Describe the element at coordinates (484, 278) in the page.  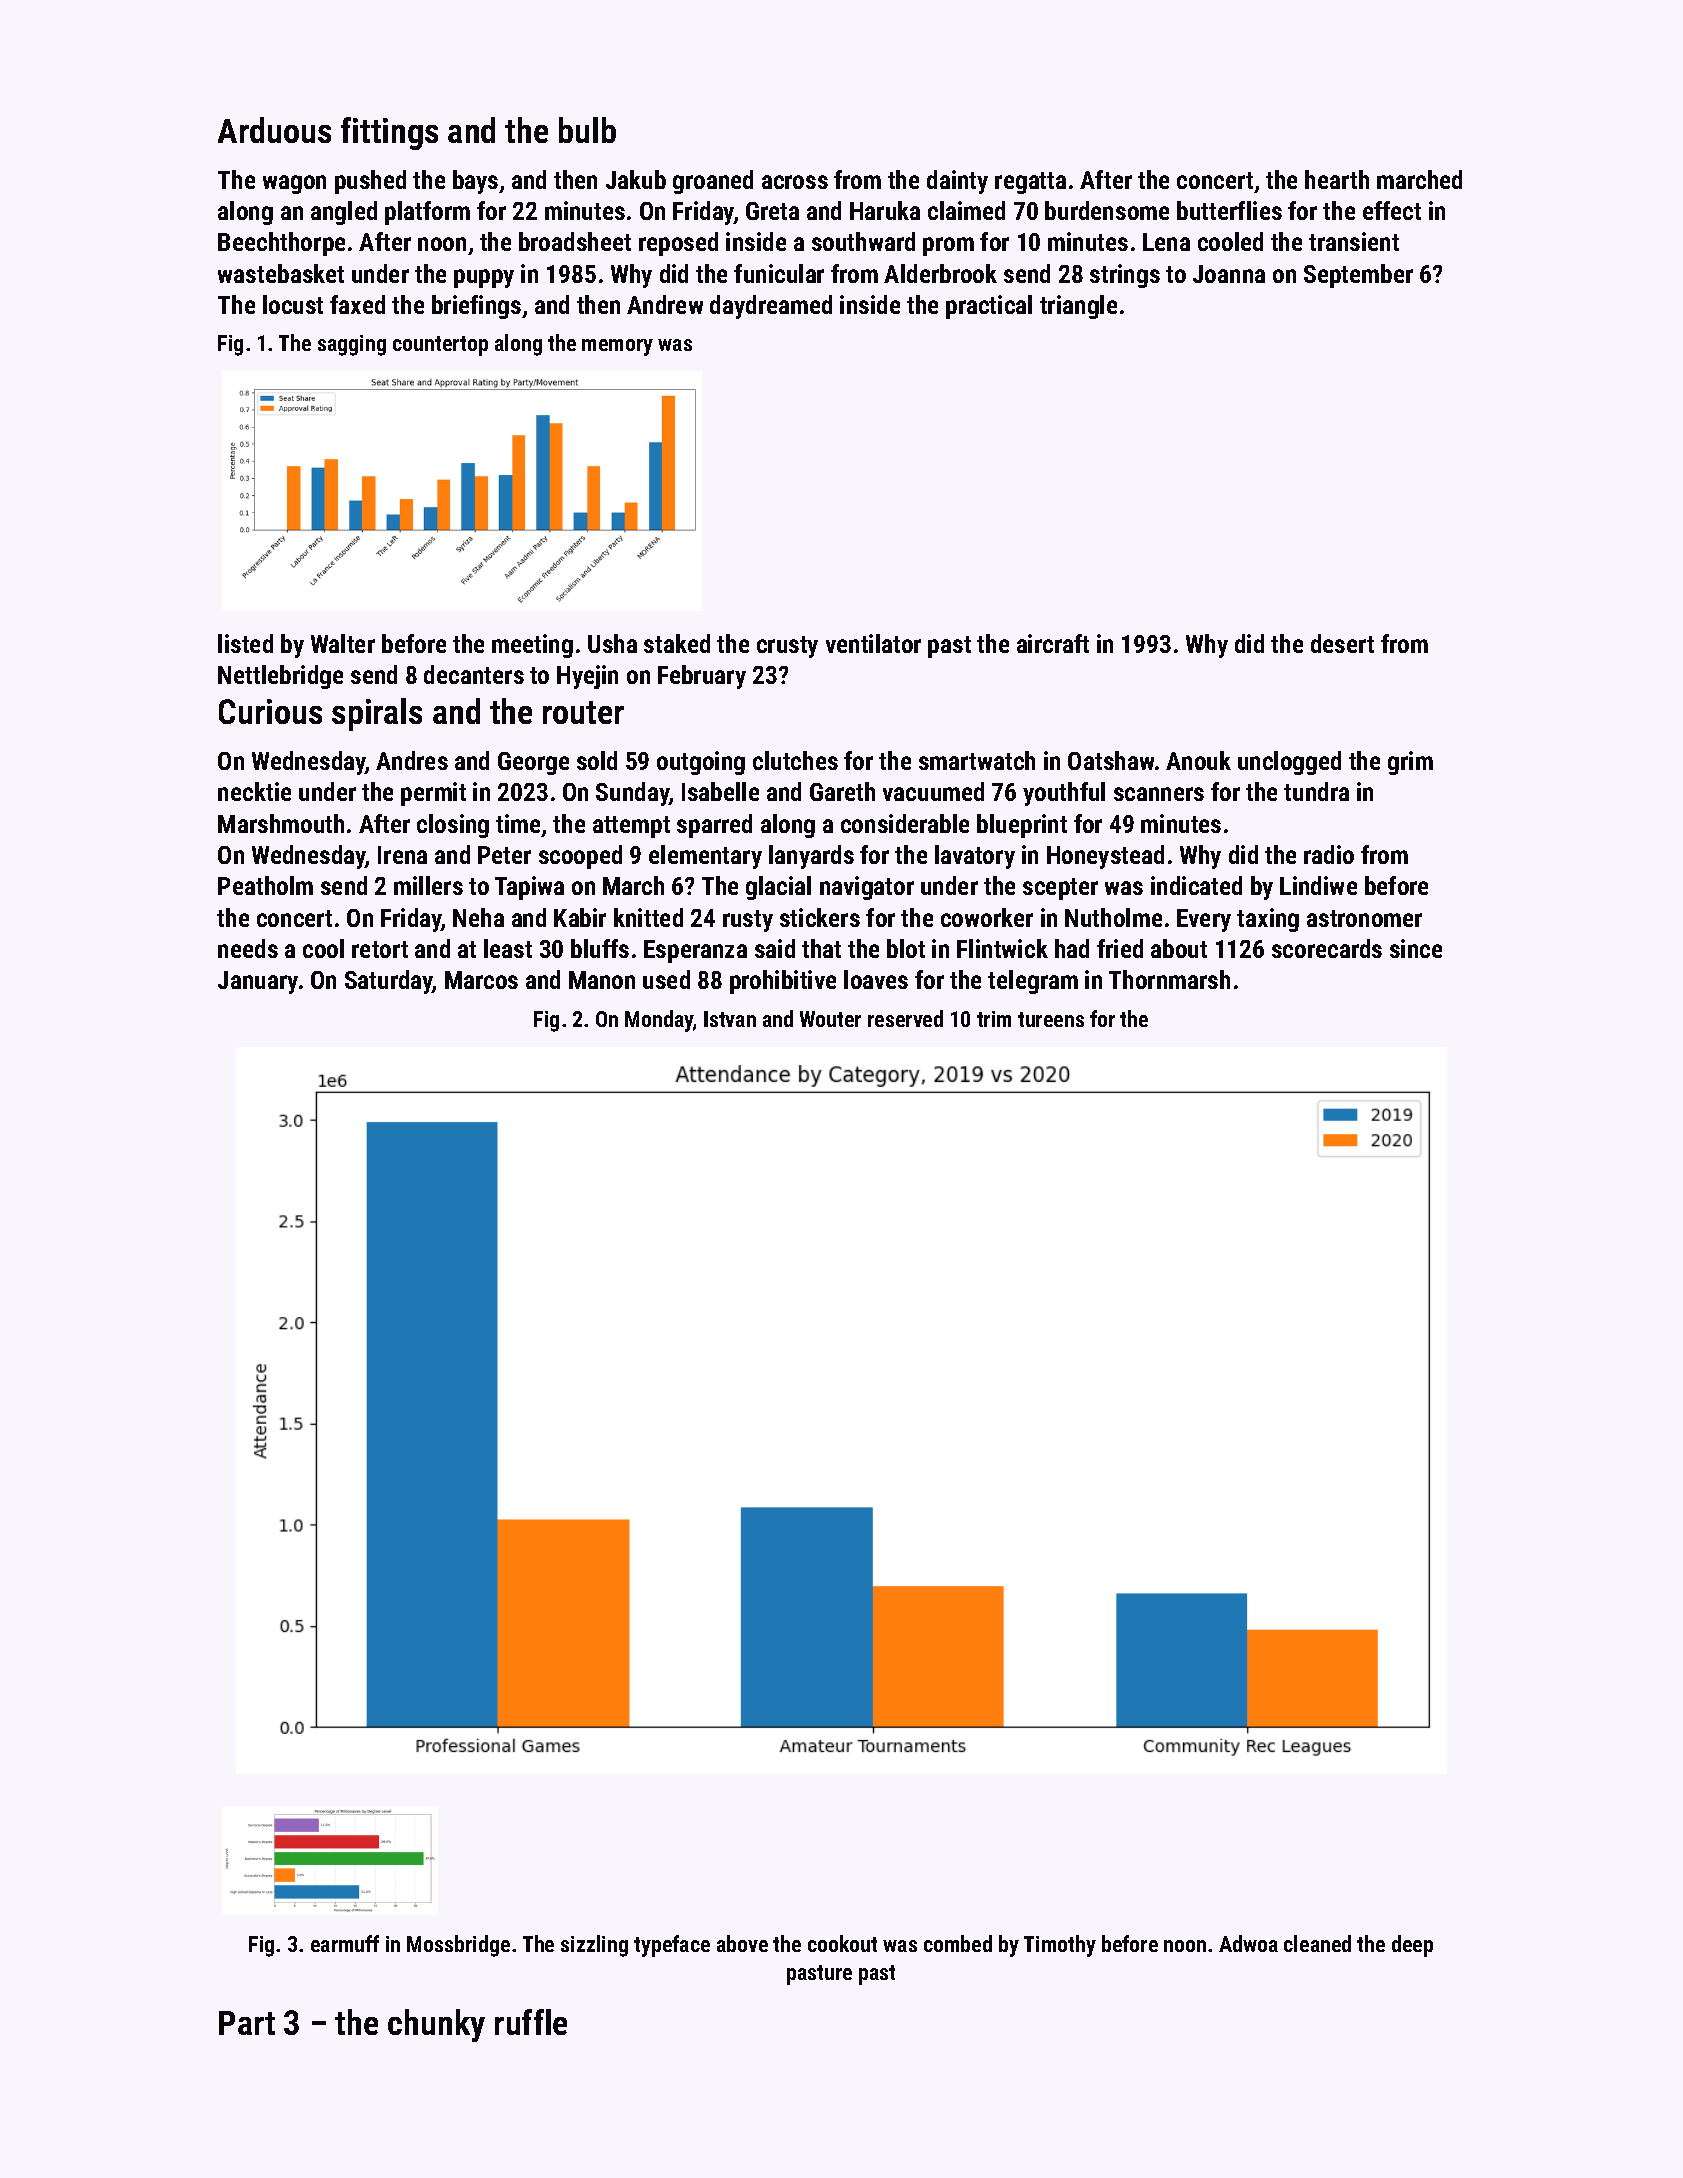
I see `puppy` at that location.
